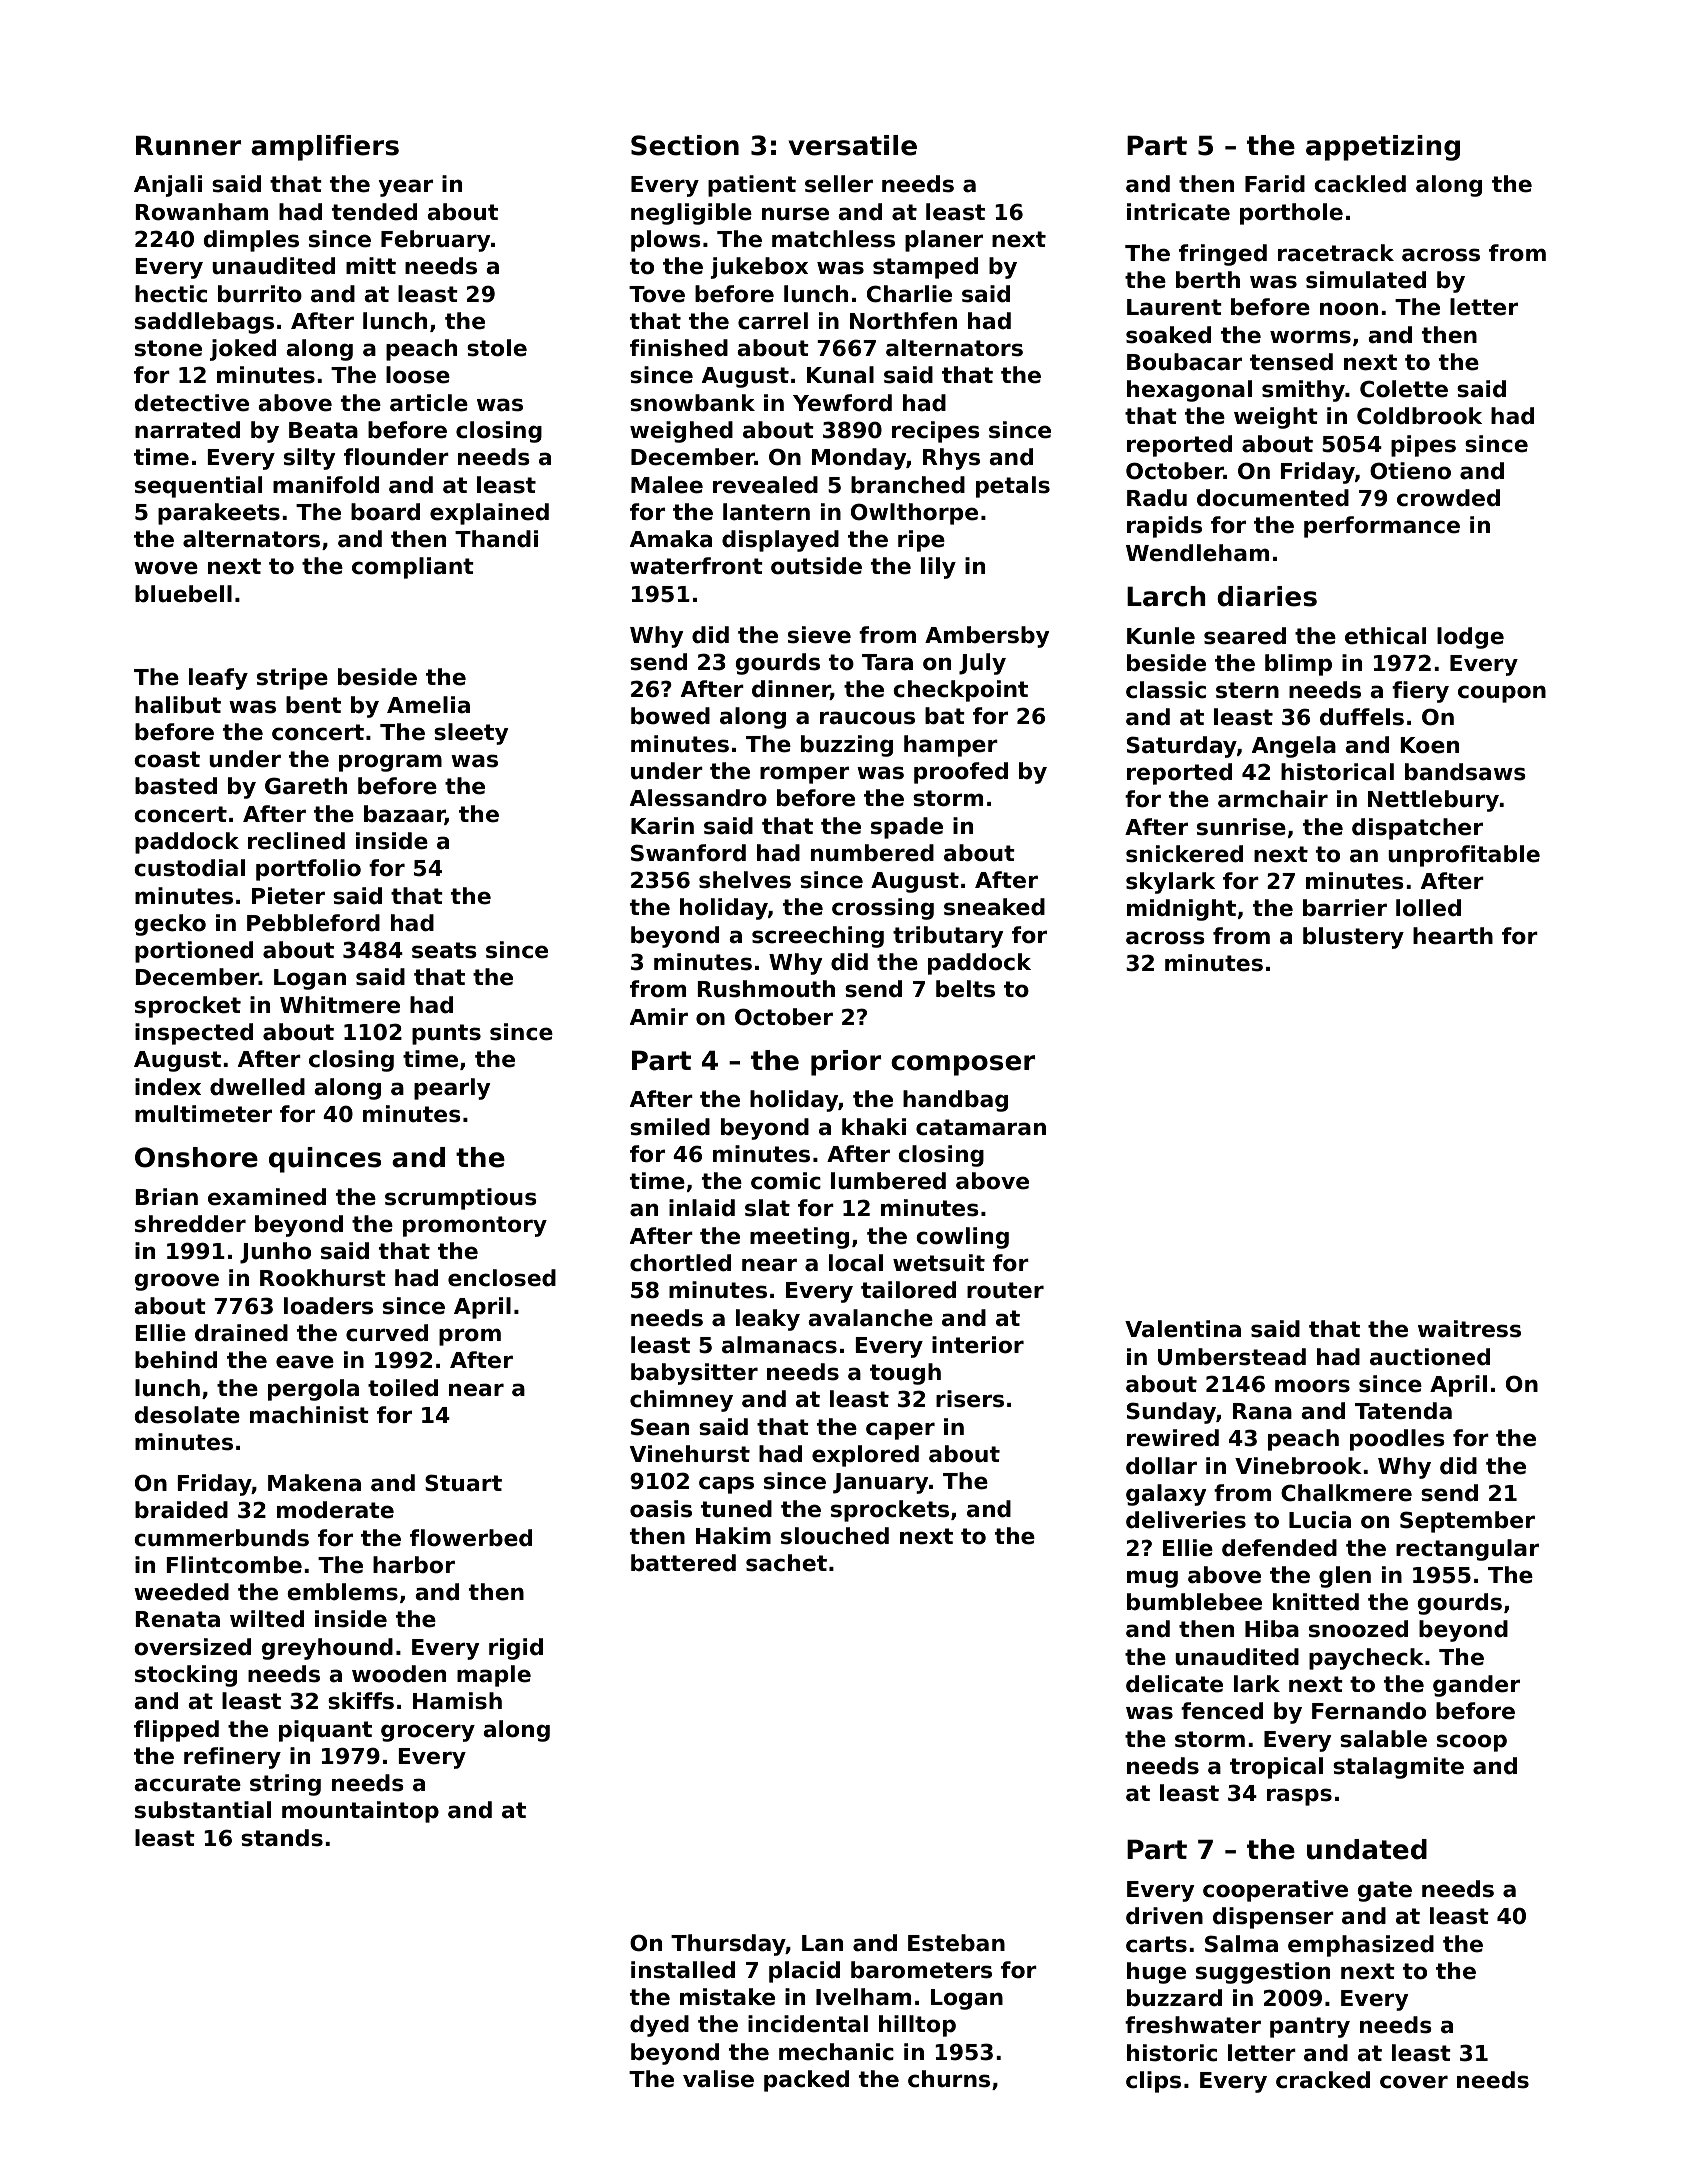  What do you see at coordinates (1448, 498) in the screenshot?
I see `crowded` at bounding box center [1448, 498].
